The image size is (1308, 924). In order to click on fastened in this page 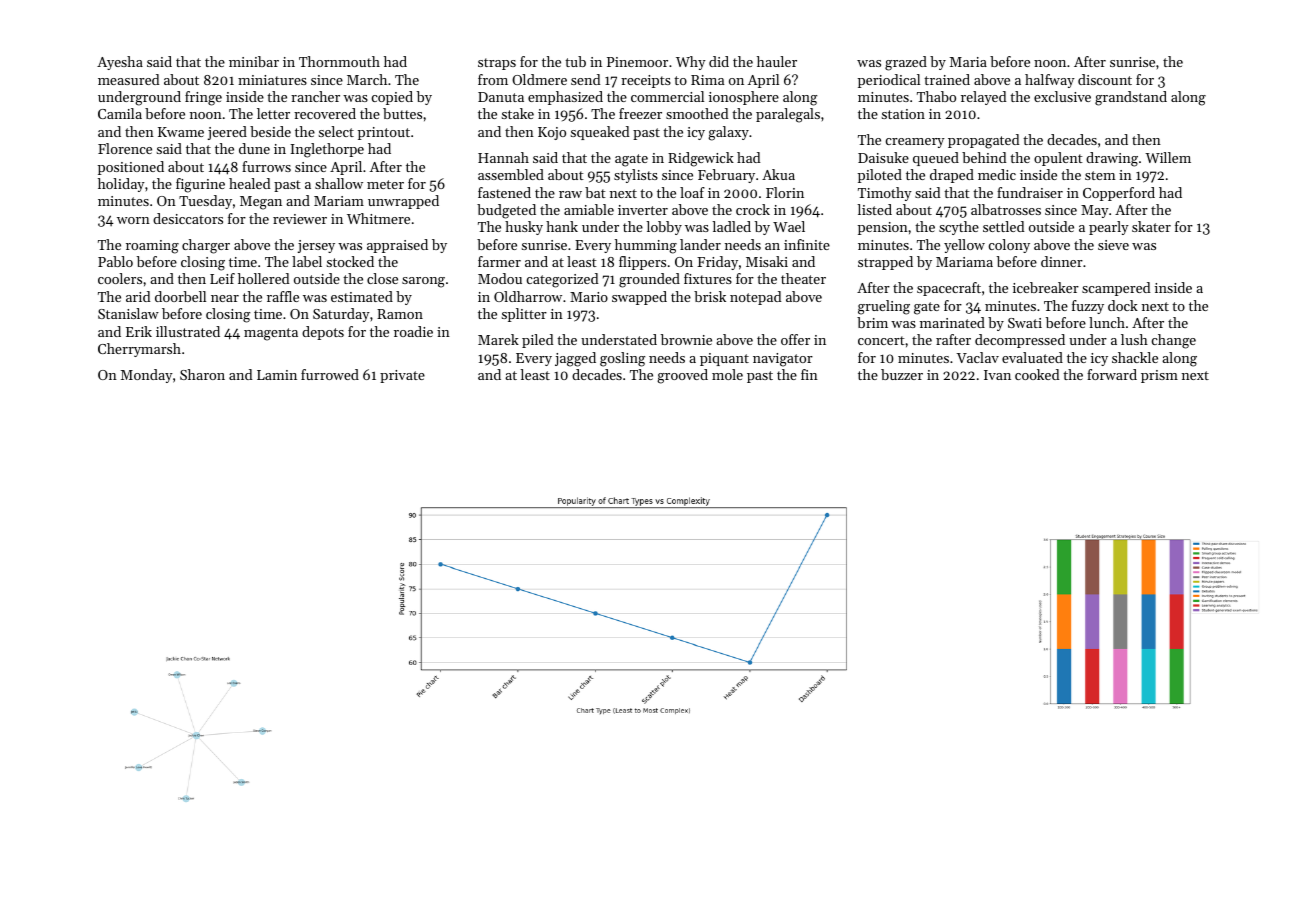, I will do `click(504, 192)`.
